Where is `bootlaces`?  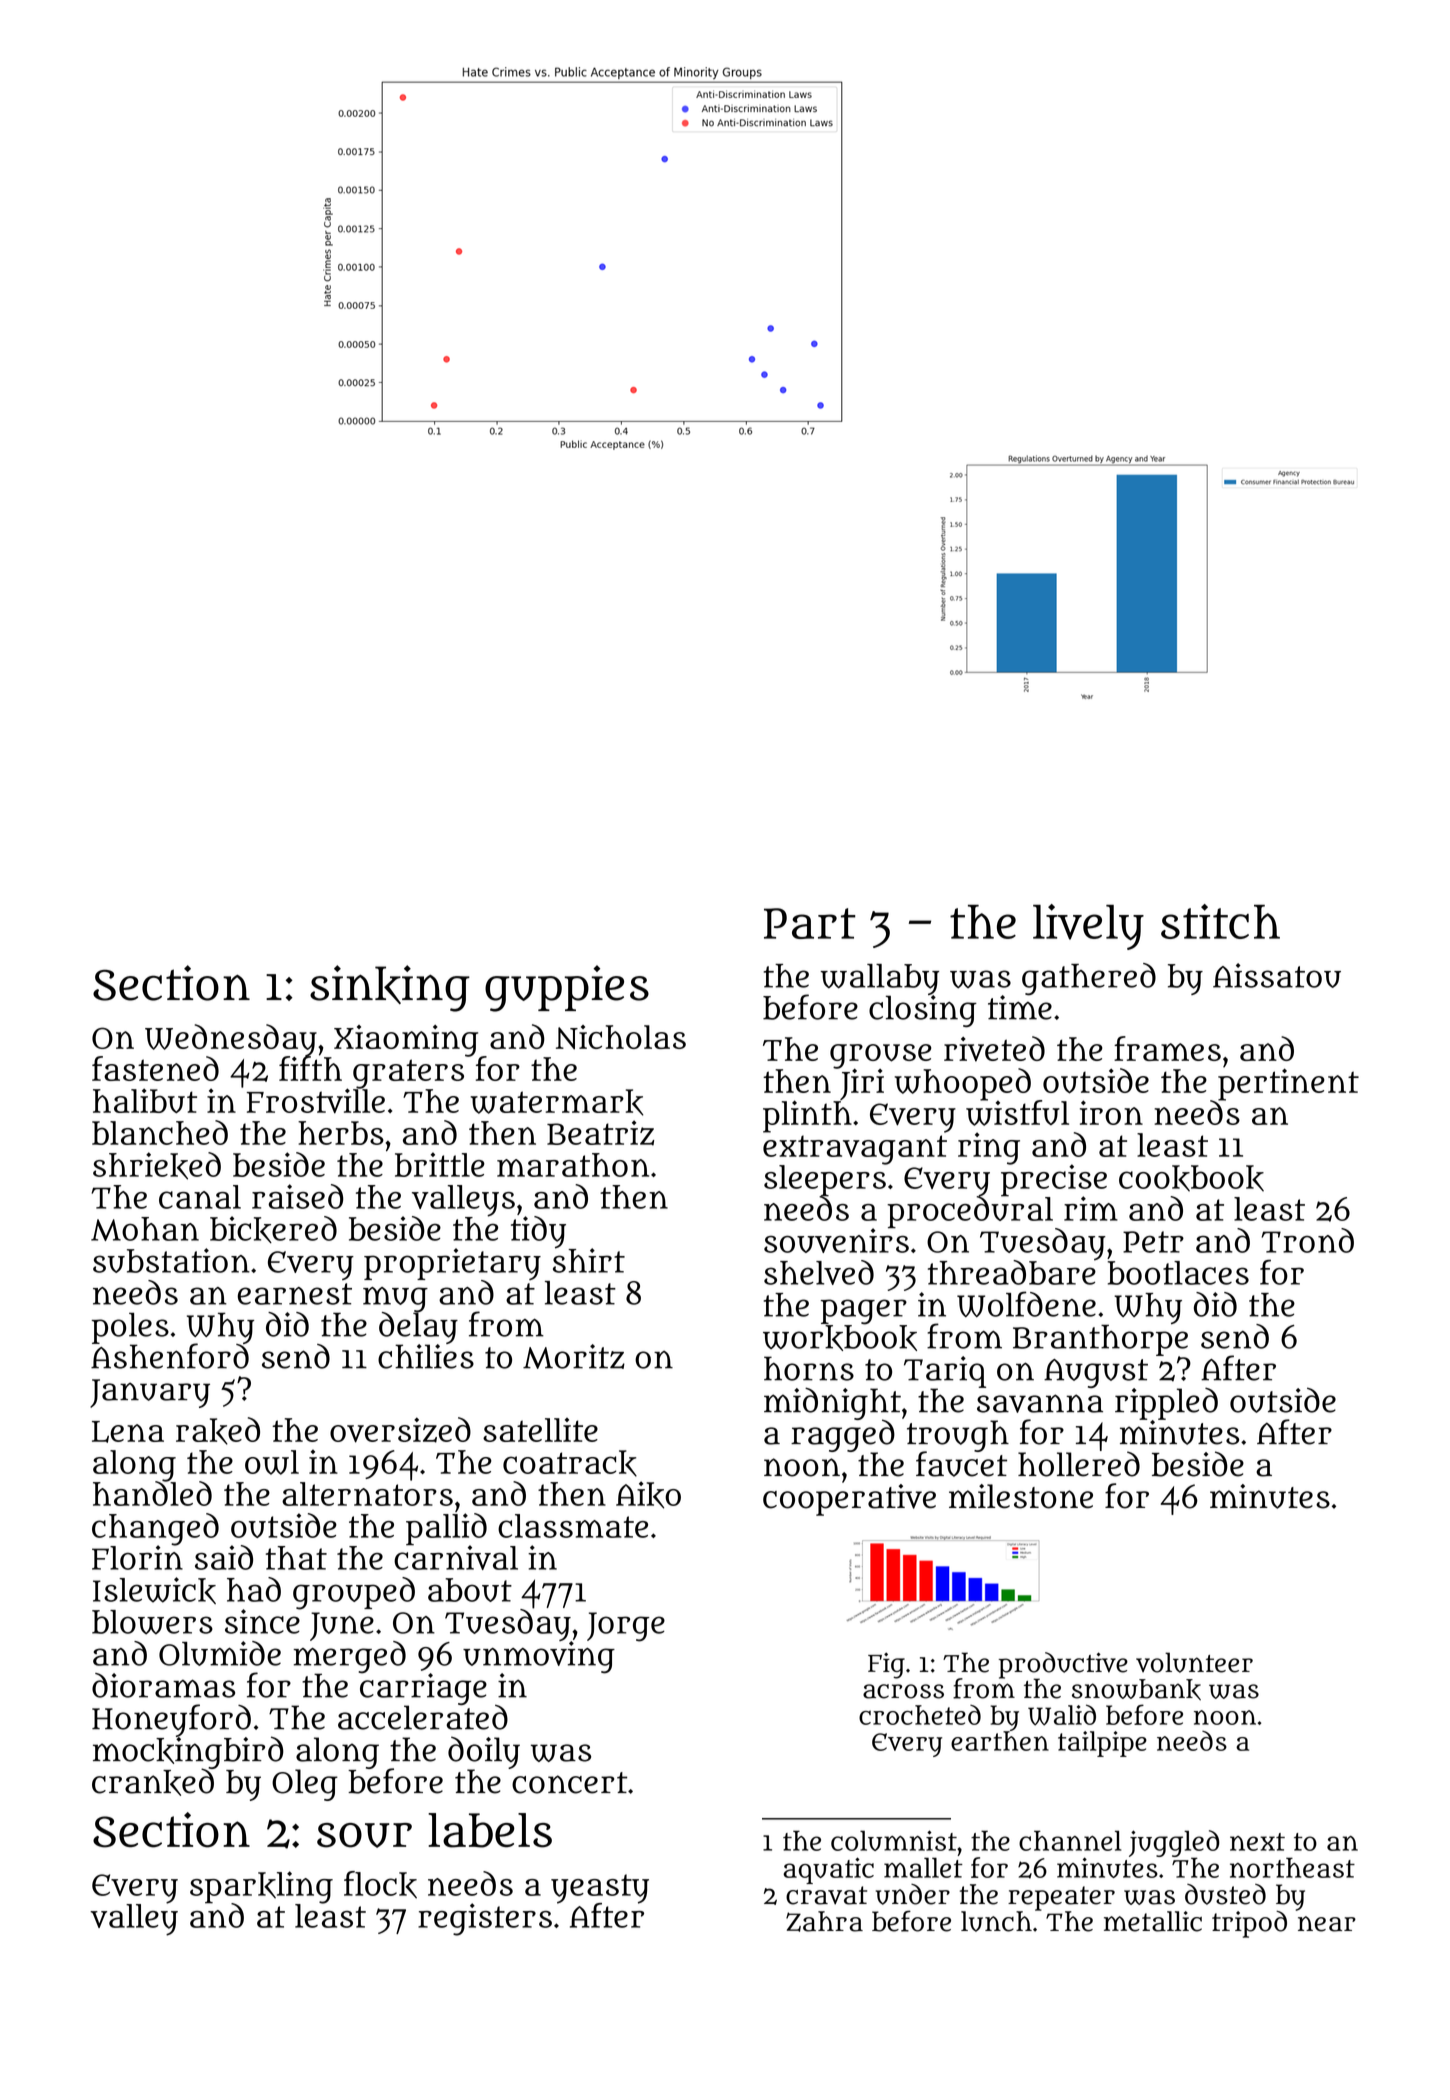 bootlaces is located at coordinates (1178, 1273).
